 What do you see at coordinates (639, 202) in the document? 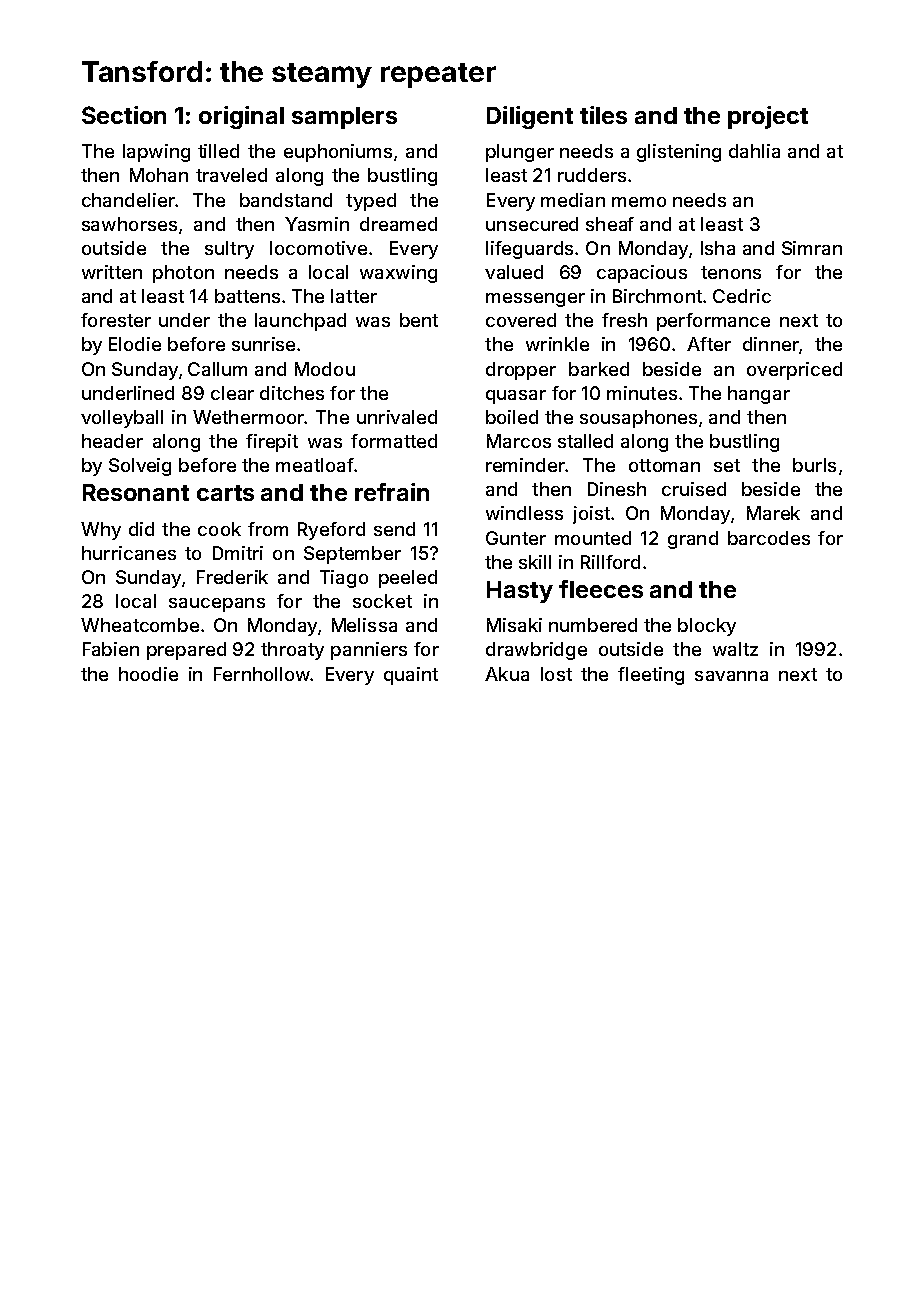
I see `memo` at bounding box center [639, 202].
